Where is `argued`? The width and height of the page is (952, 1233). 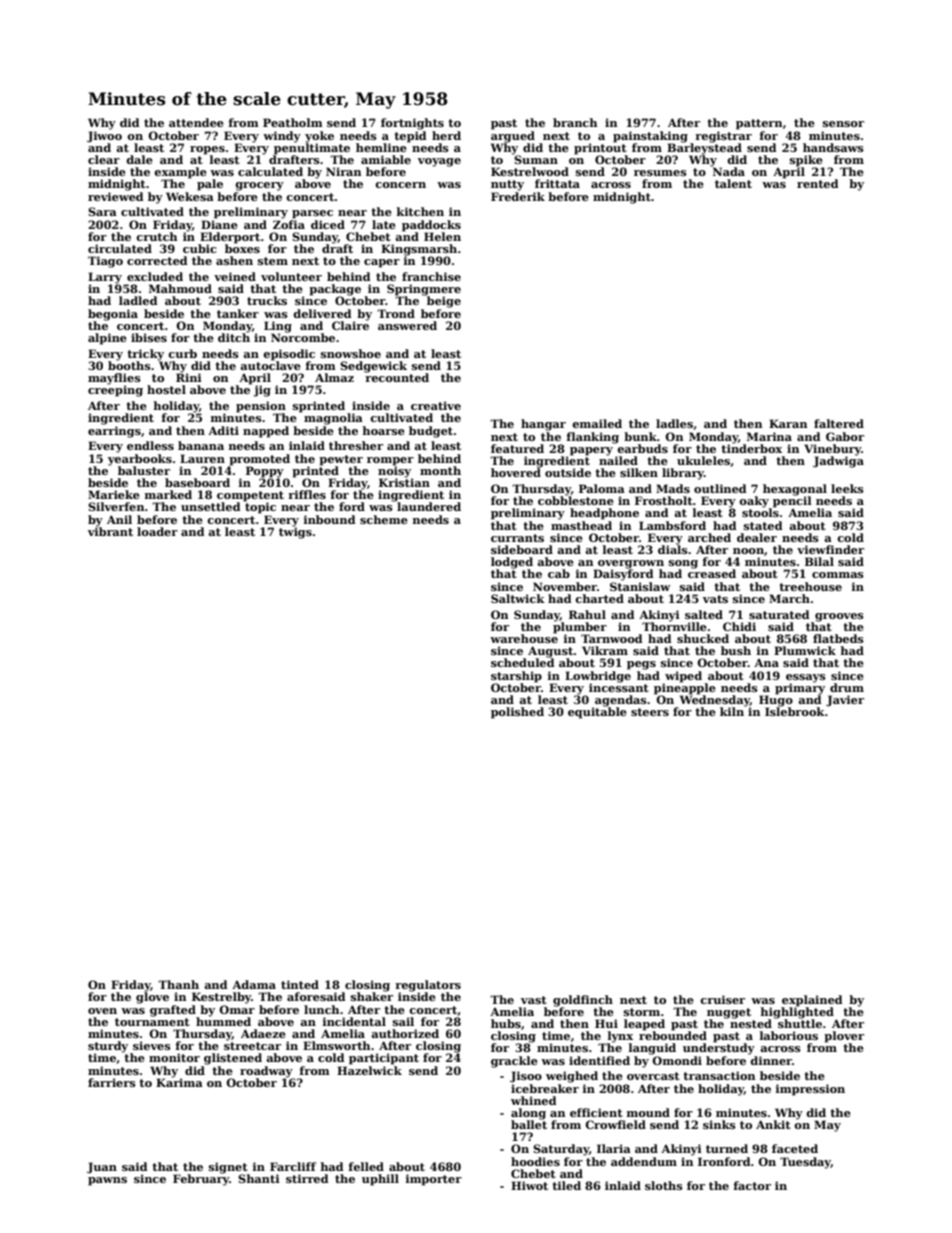
argued is located at coordinates (513, 137).
